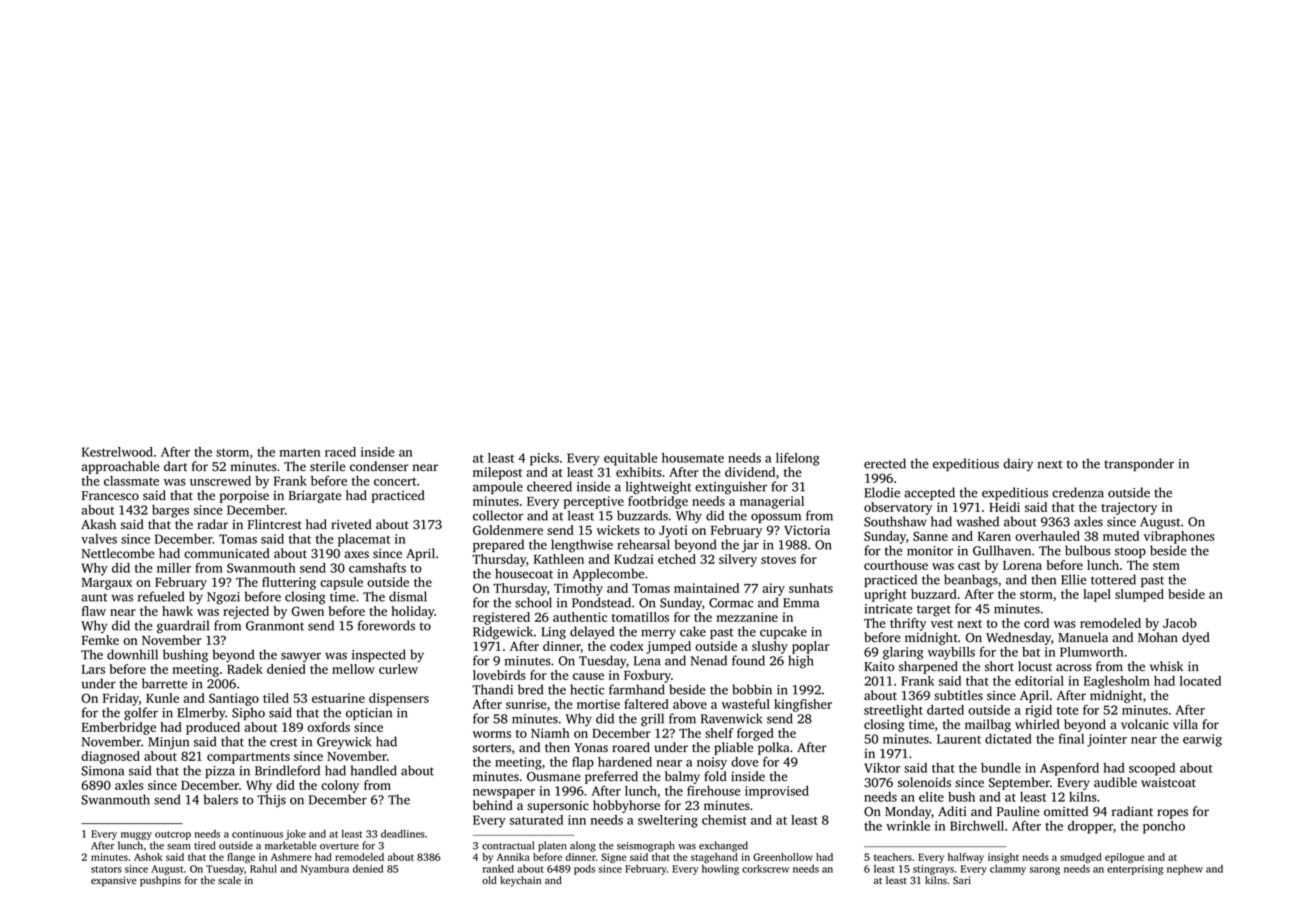 The image size is (1308, 924). I want to click on jointer, so click(1107, 740).
